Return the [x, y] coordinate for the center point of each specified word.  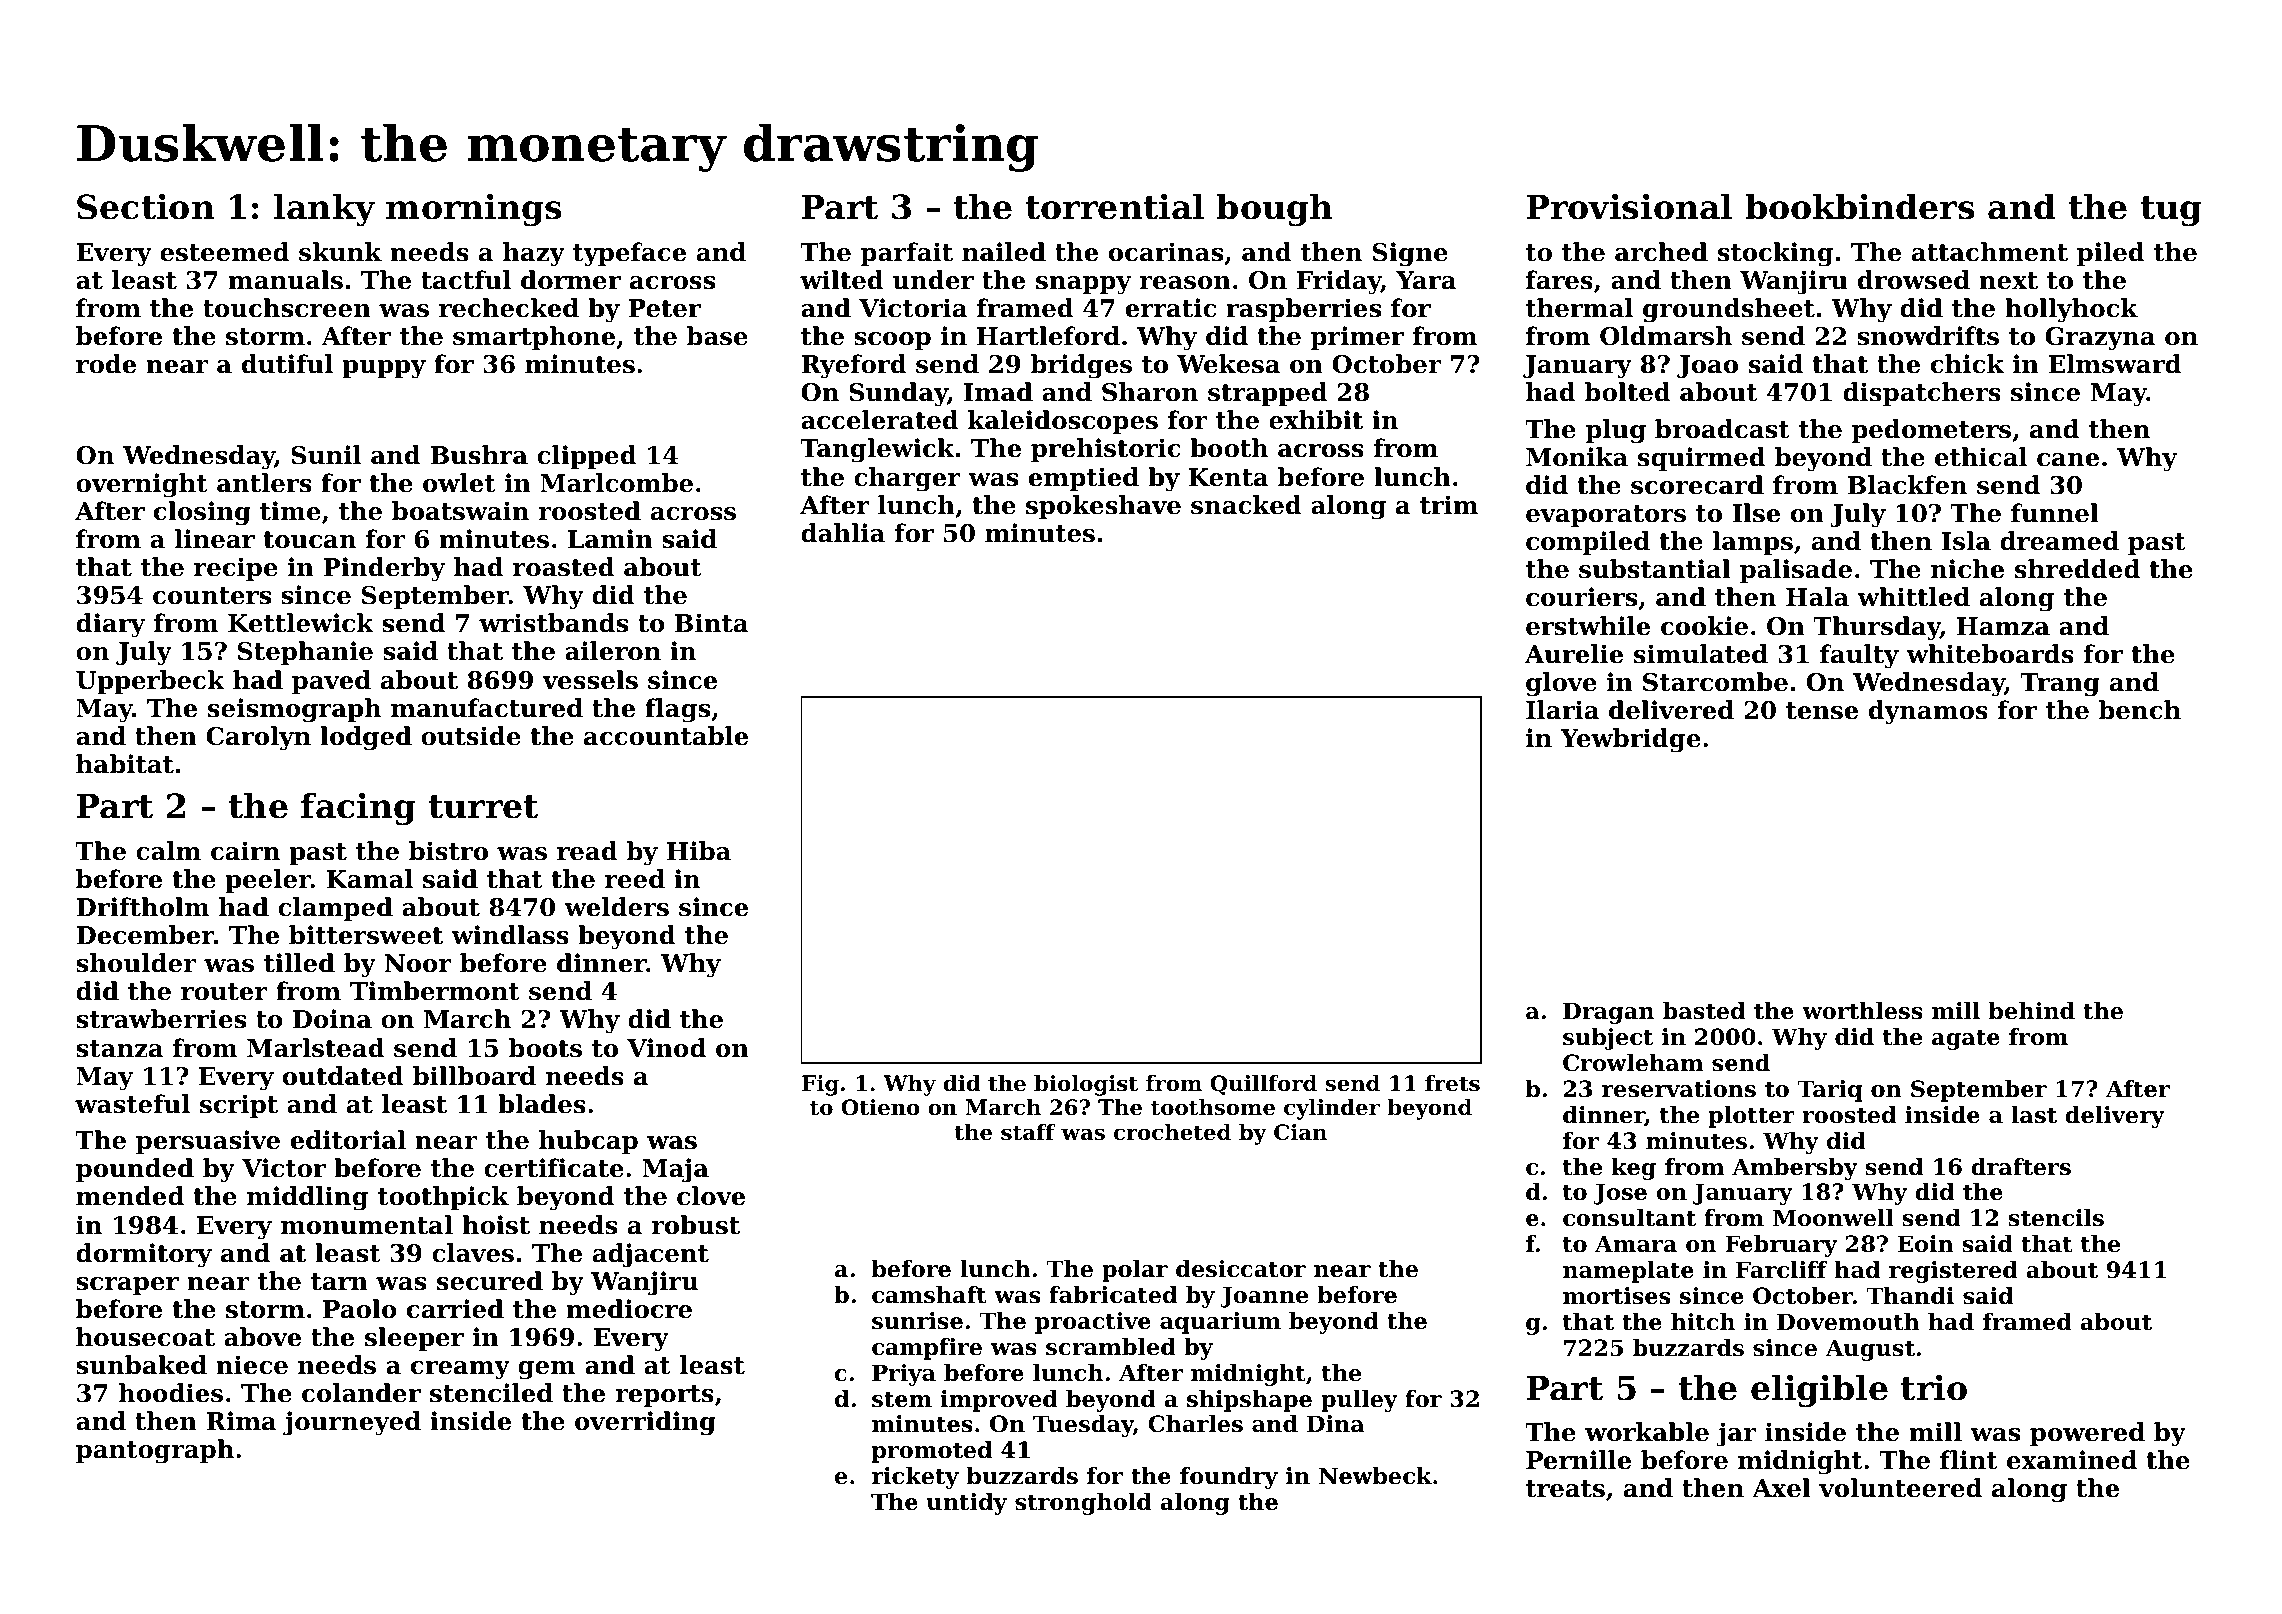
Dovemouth [1848, 1322]
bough [1274, 210]
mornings [474, 210]
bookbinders [1860, 206]
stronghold [1083, 1504]
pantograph [155, 1451]
